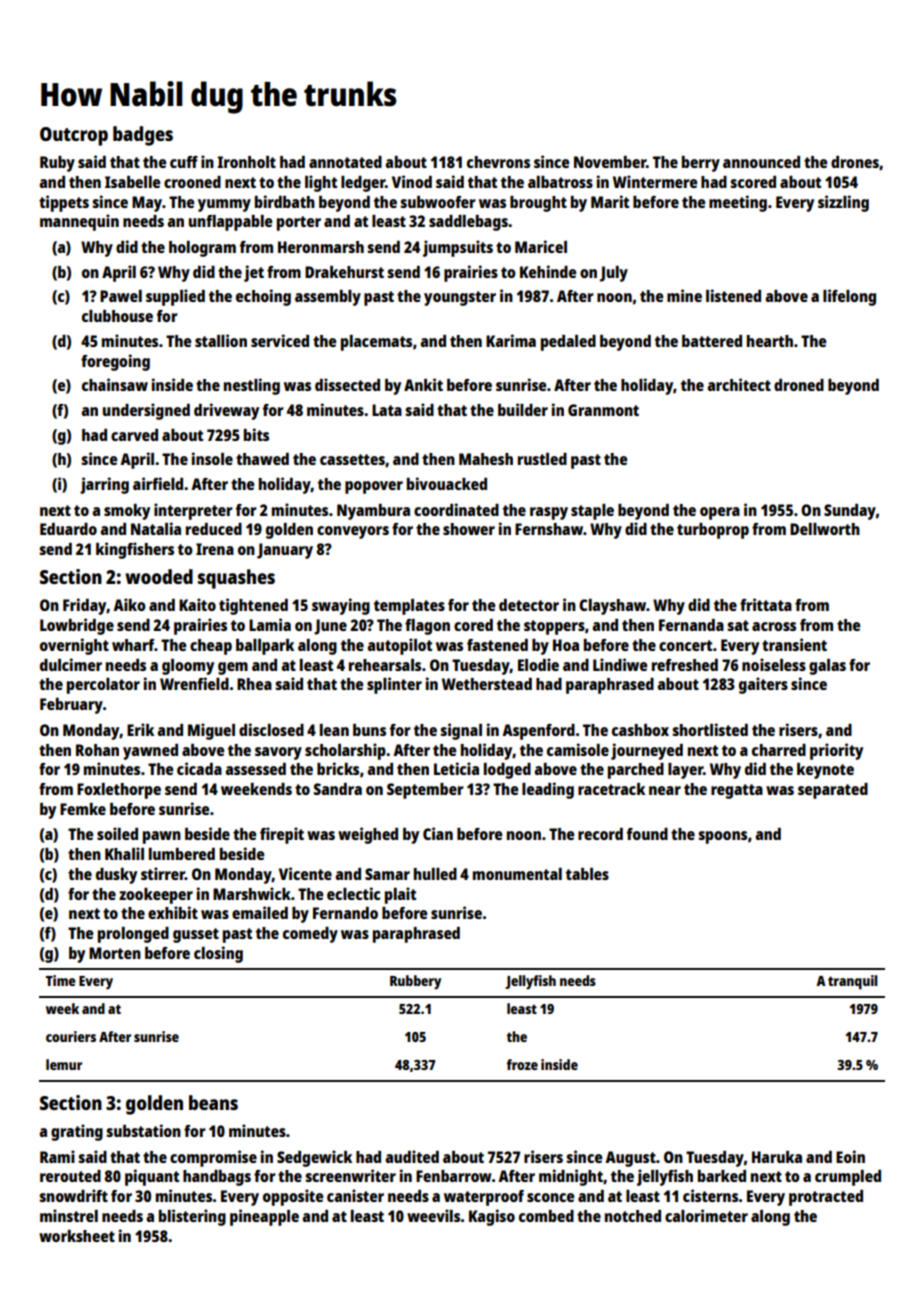 Image resolution: width=924 pixels, height=1308 pixels. What do you see at coordinates (394, 685) in the page?
I see `splinter` at bounding box center [394, 685].
